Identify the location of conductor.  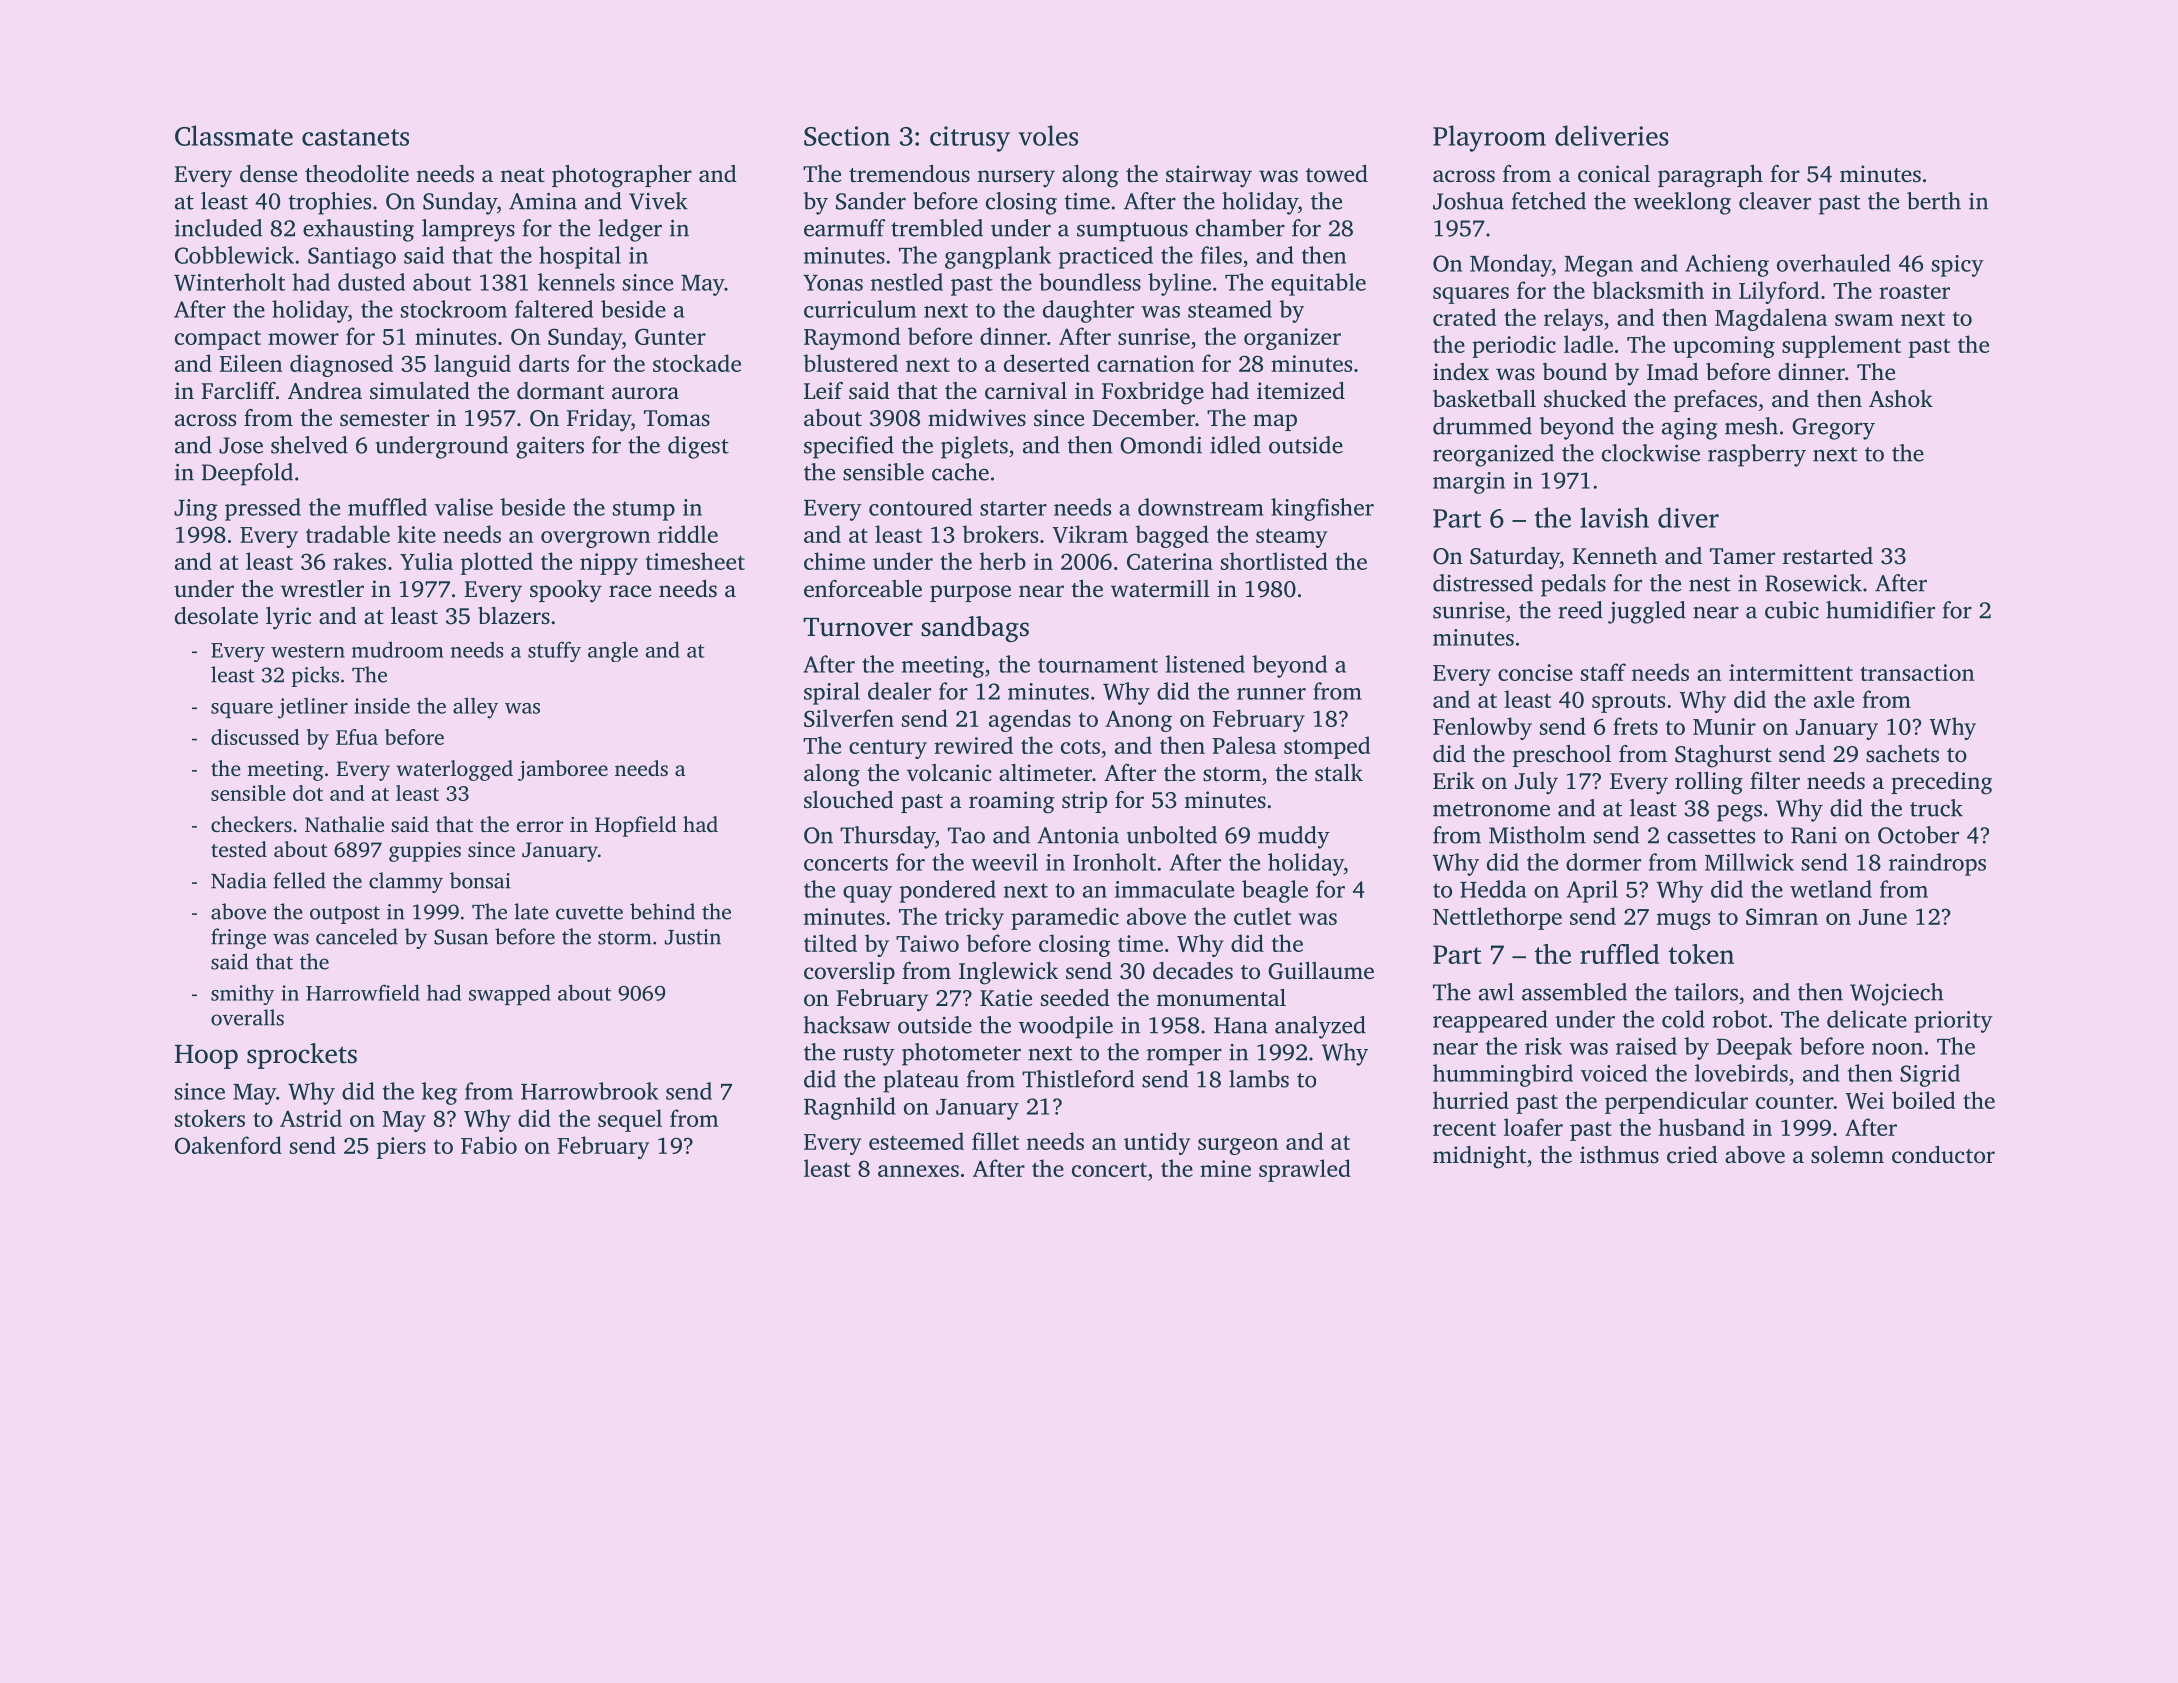
(1943, 1155).
